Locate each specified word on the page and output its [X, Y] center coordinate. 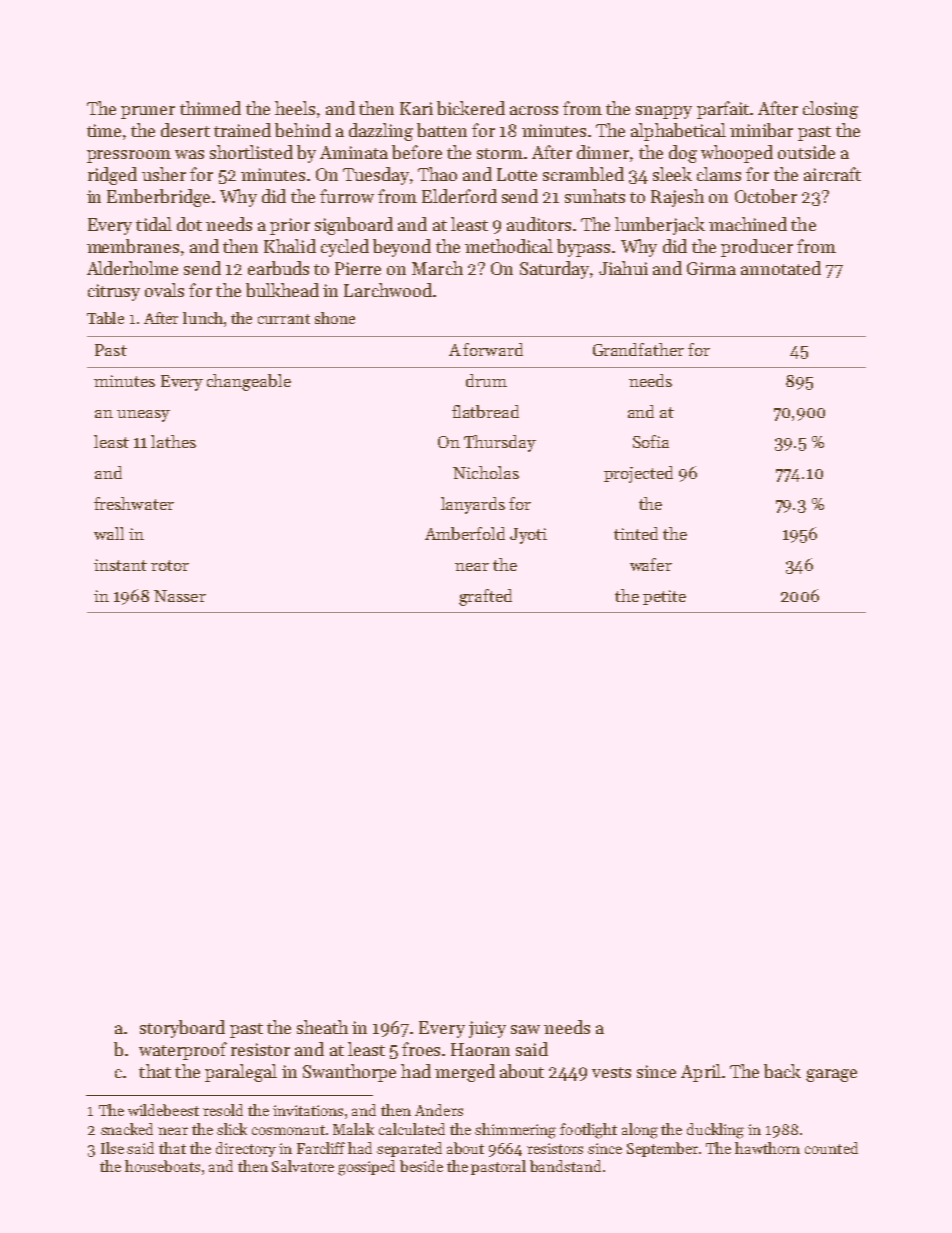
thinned [210, 108]
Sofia [651, 441]
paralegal [241, 1073]
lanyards [473, 505]
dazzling [381, 132]
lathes [173, 441]
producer [757, 248]
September [662, 1149]
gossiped [366, 1168]
